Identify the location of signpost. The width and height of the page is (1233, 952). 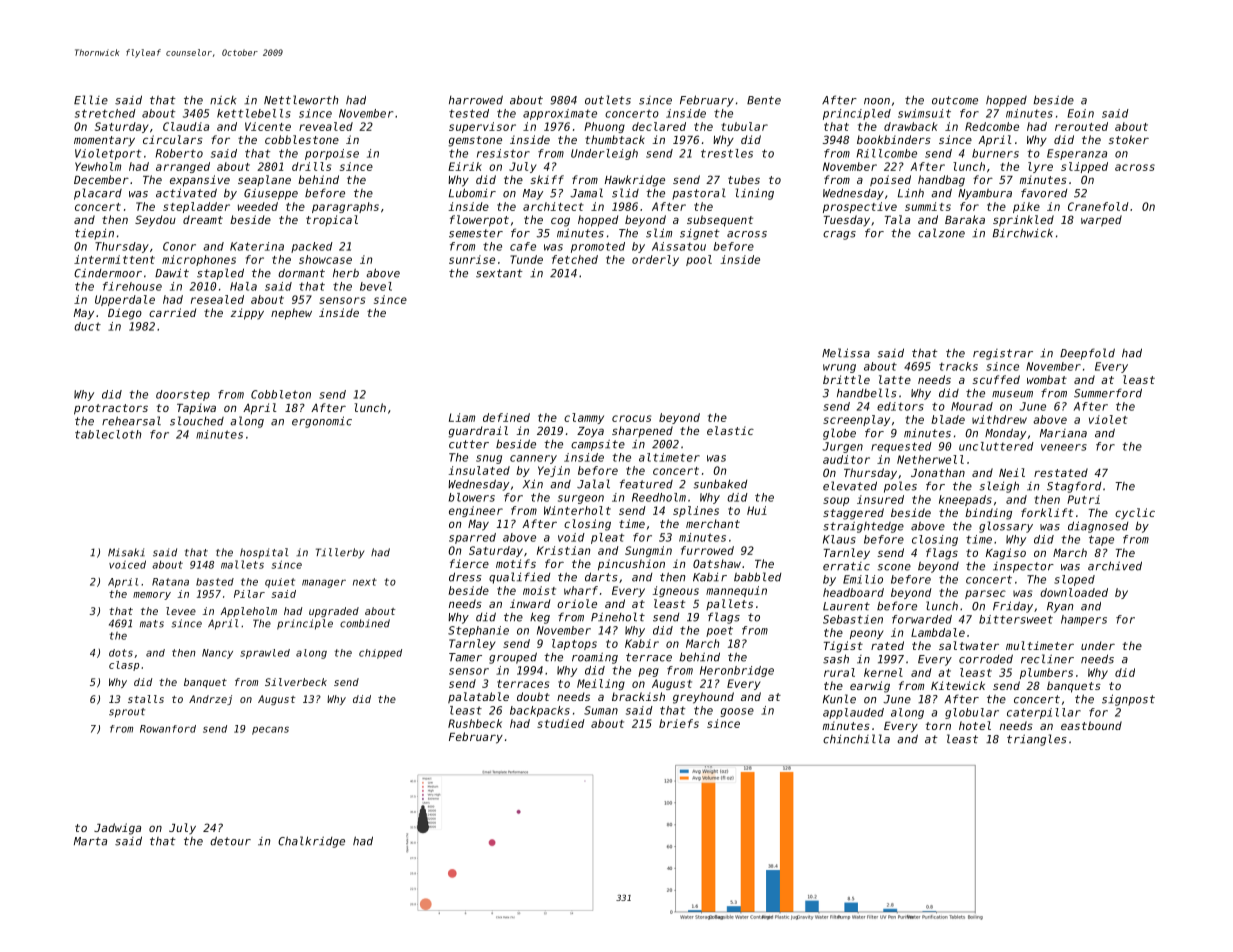
(1128, 700).
